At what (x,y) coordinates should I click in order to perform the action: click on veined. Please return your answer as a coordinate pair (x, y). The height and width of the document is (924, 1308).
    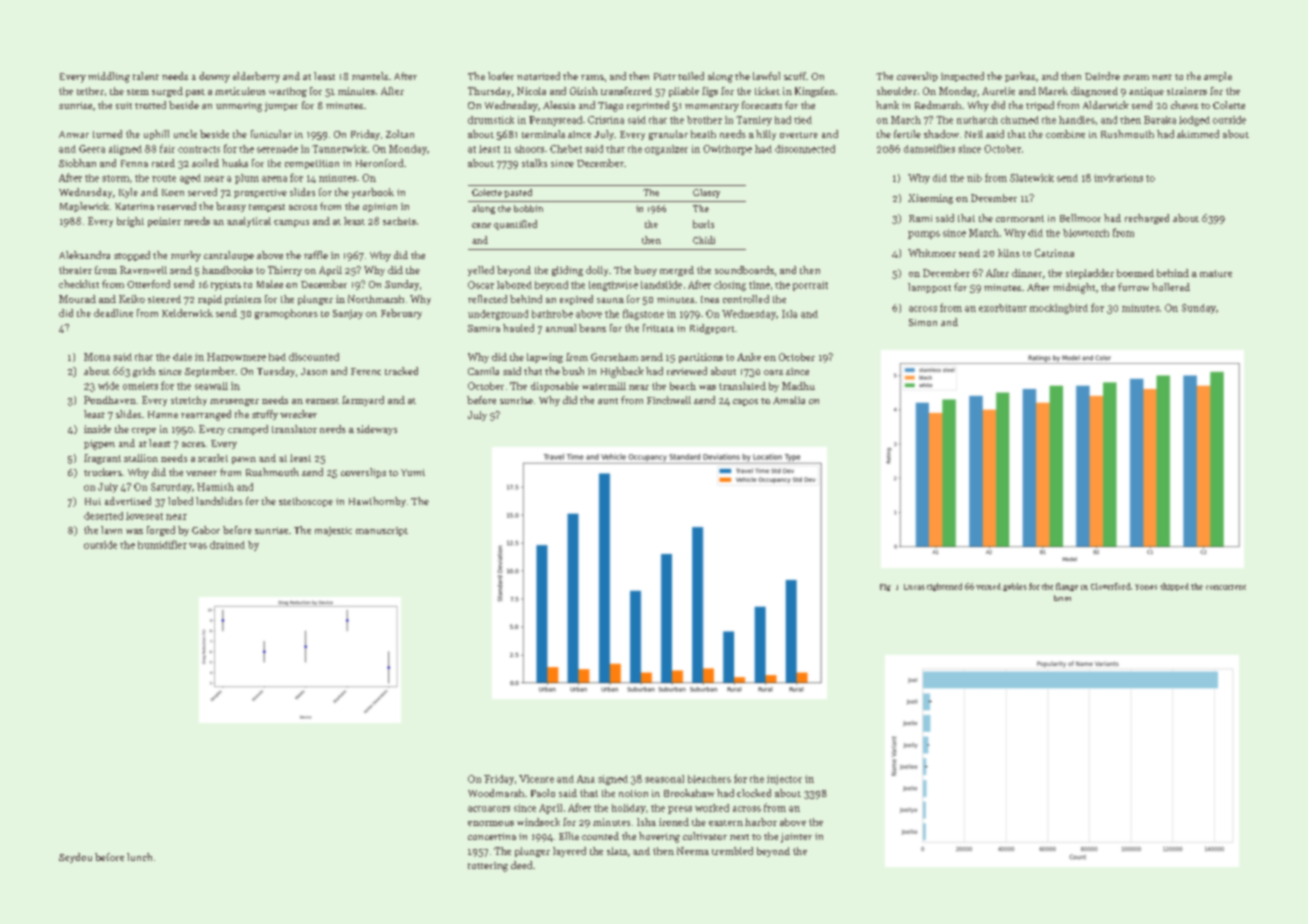
    Looking at the image, I should click on (988, 586).
